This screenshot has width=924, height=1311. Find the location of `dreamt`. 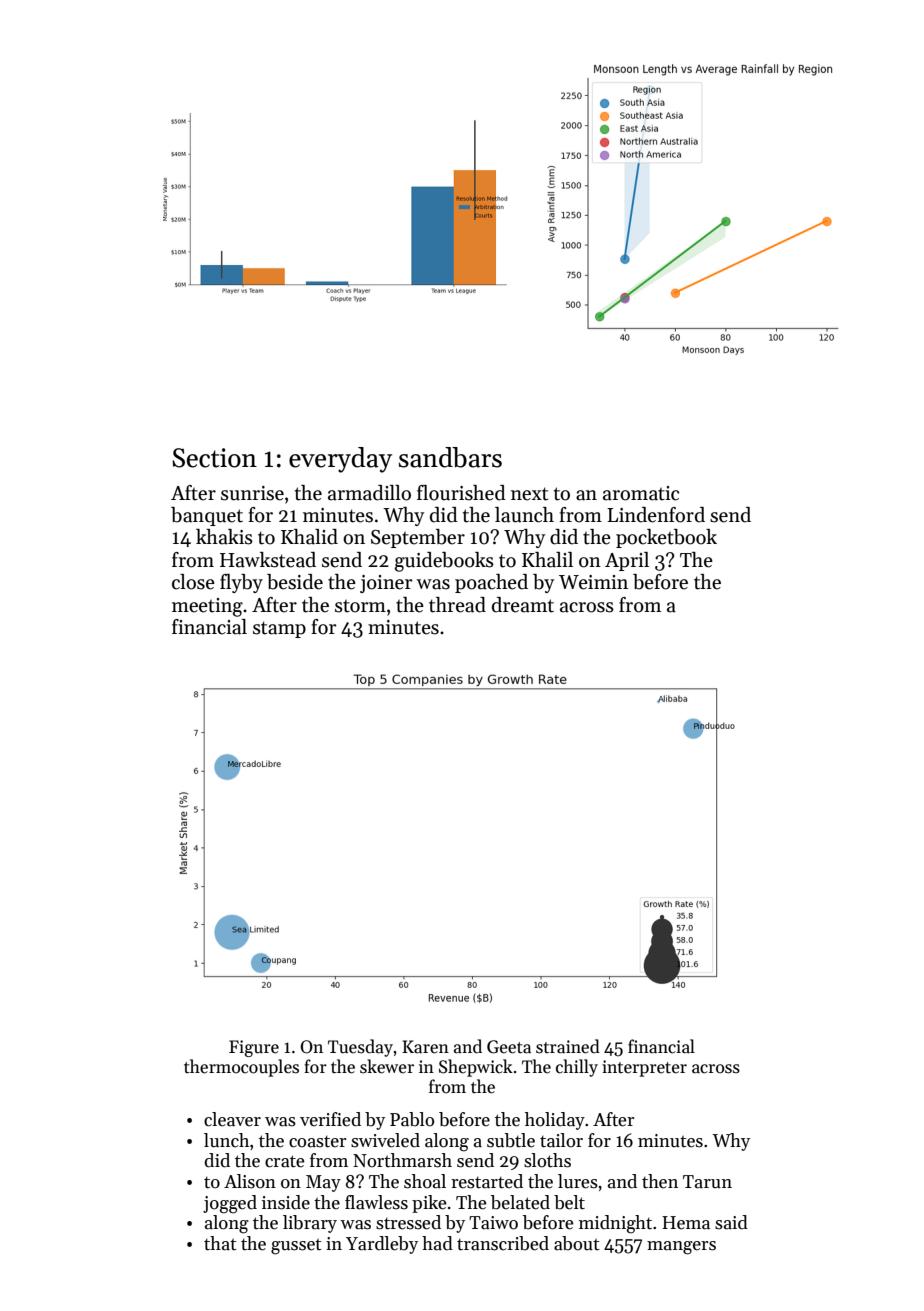

dreamt is located at coordinates (523, 605).
